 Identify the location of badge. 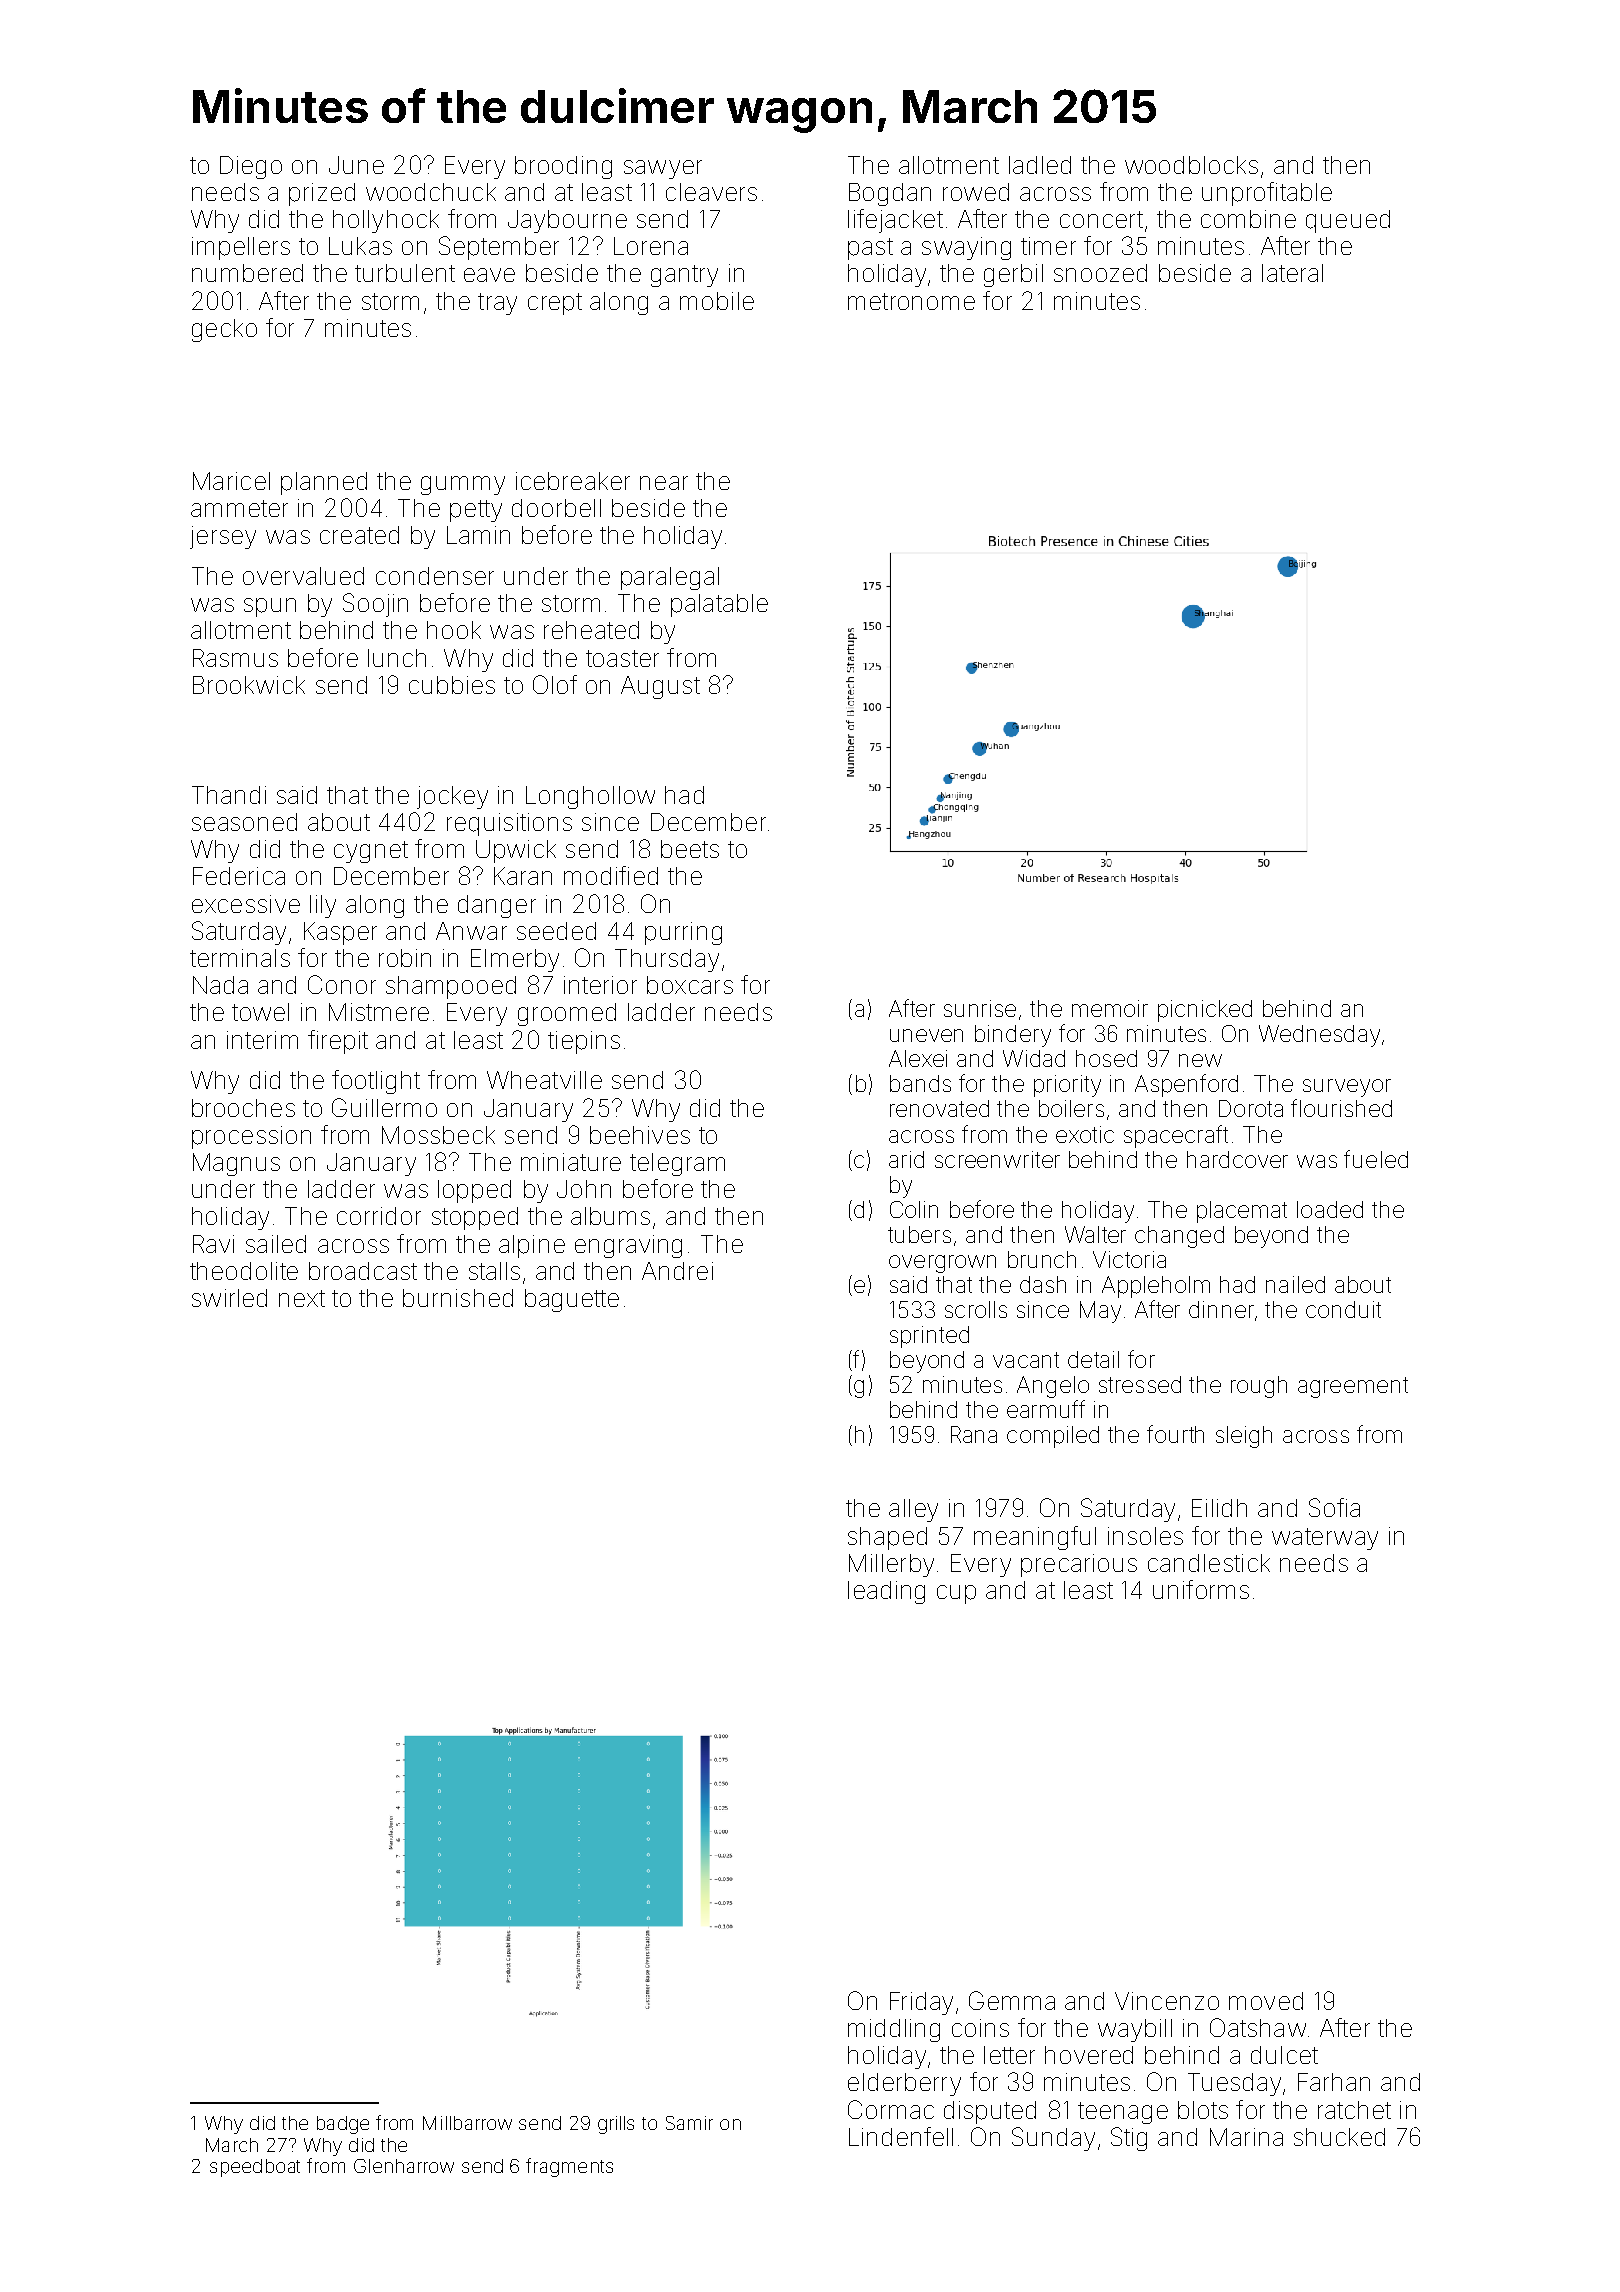
(343, 2125).
